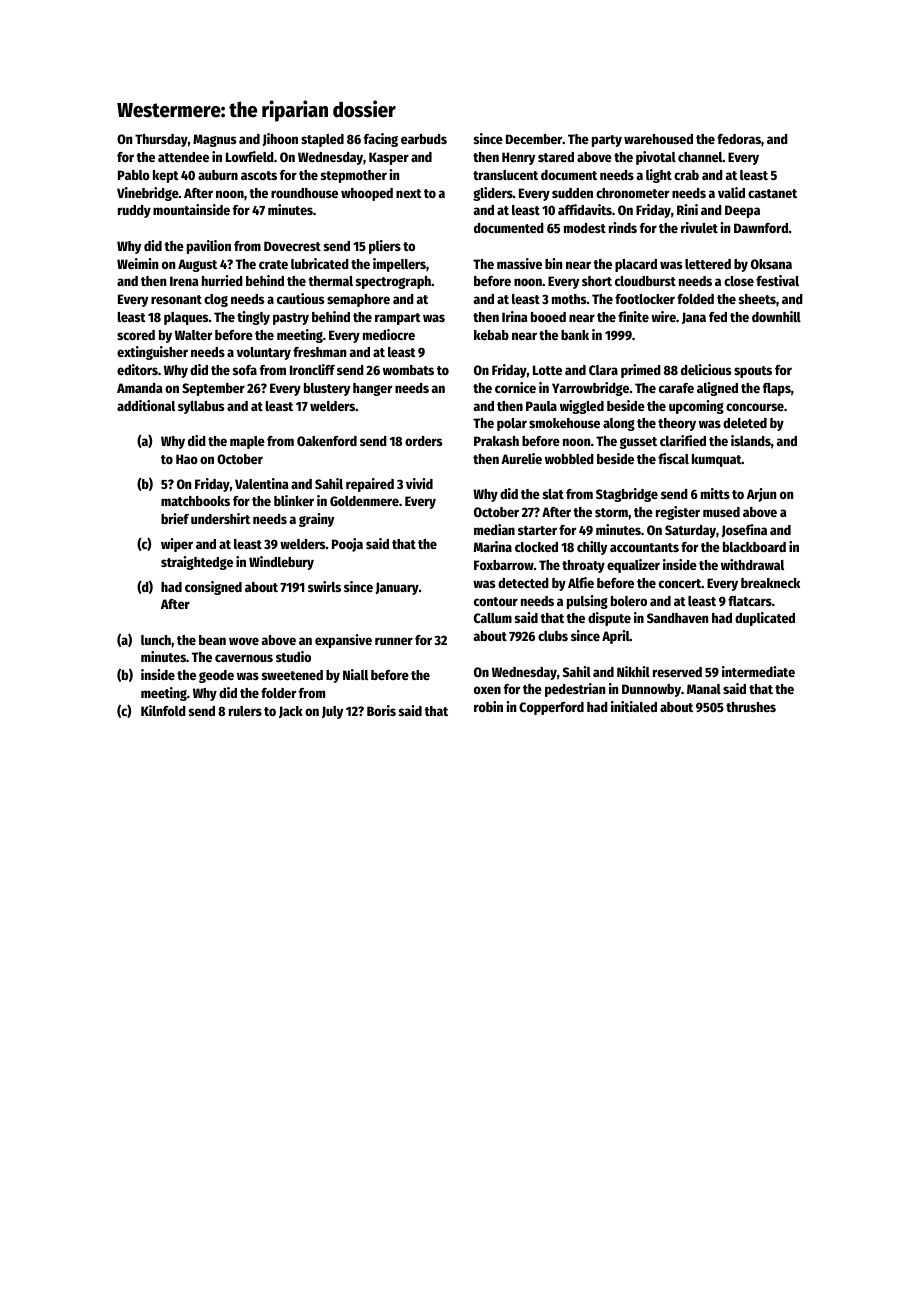  What do you see at coordinates (553, 494) in the page?
I see `slat` at bounding box center [553, 494].
